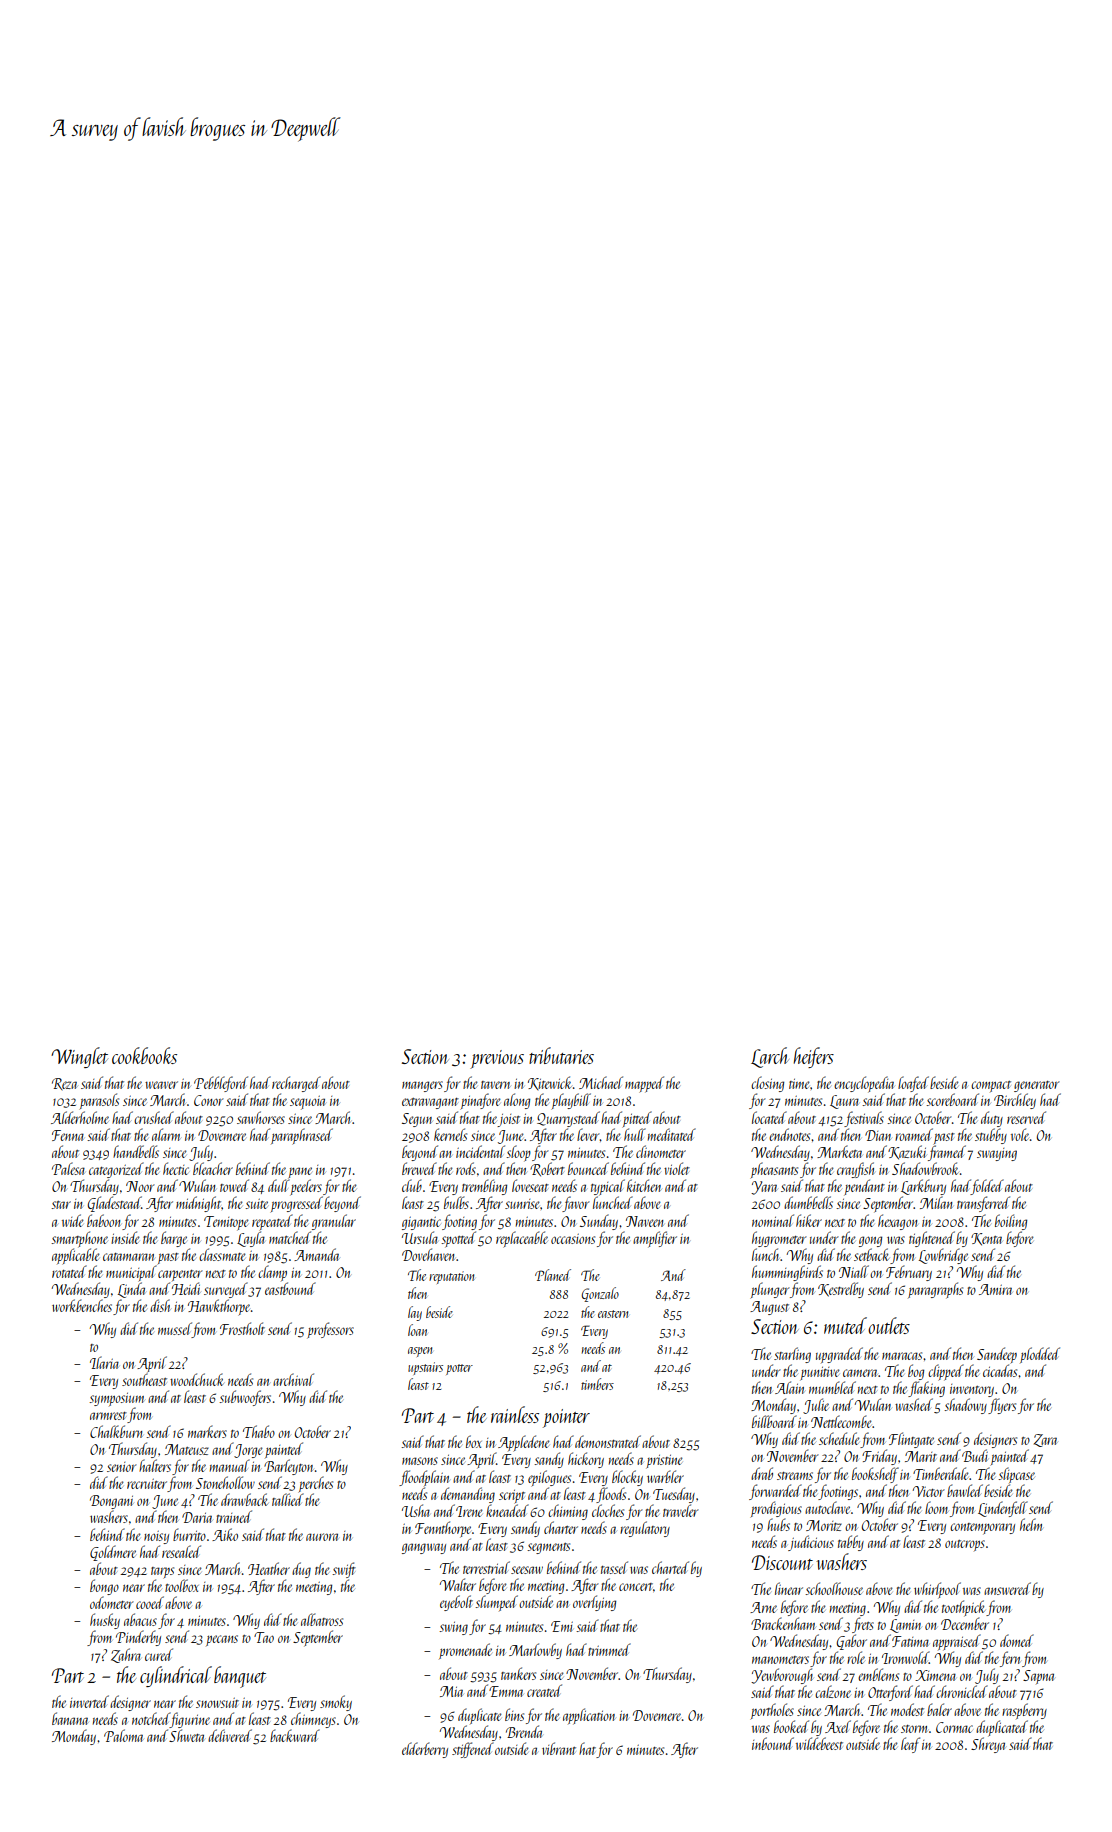 The width and height of the screenshot is (1112, 1832). Describe the element at coordinates (677, 1168) in the screenshot. I see `violet` at that location.
